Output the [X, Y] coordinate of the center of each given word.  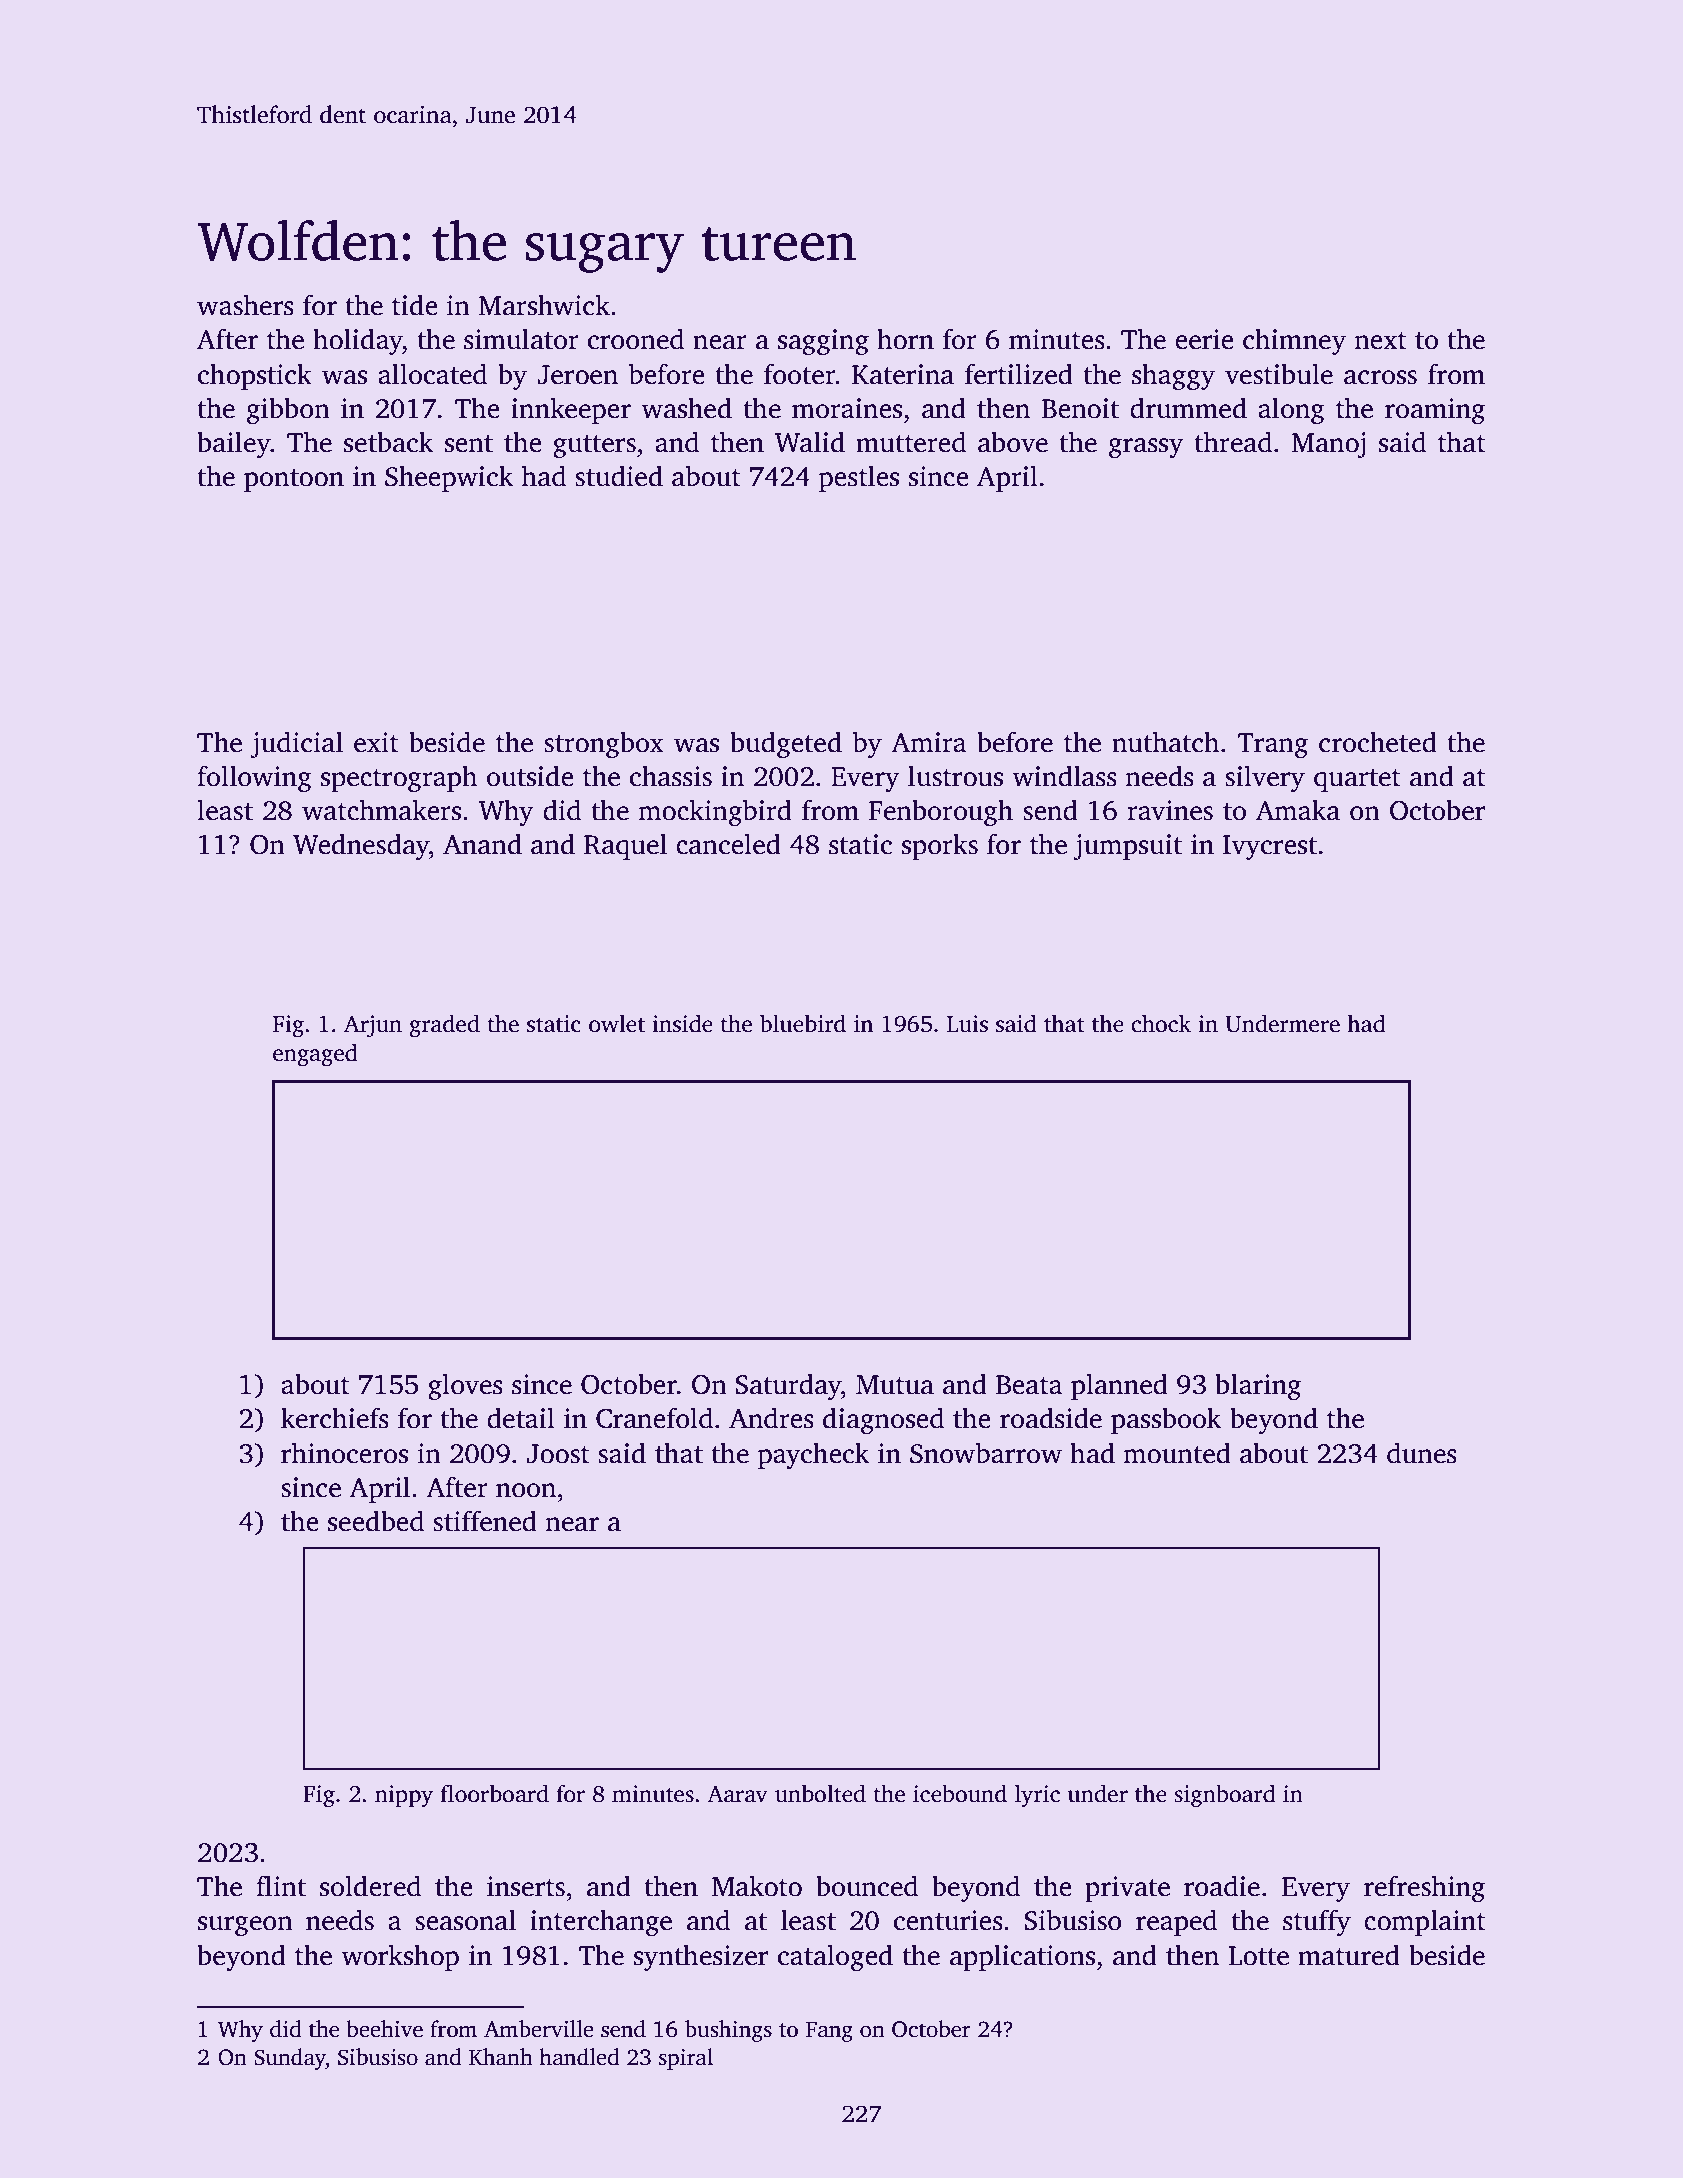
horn [905, 339]
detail [521, 1418]
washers [245, 305]
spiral [686, 2059]
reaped [1176, 1922]
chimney [1294, 341]
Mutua [895, 1385]
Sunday [290, 2059]
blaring [1258, 1386]
